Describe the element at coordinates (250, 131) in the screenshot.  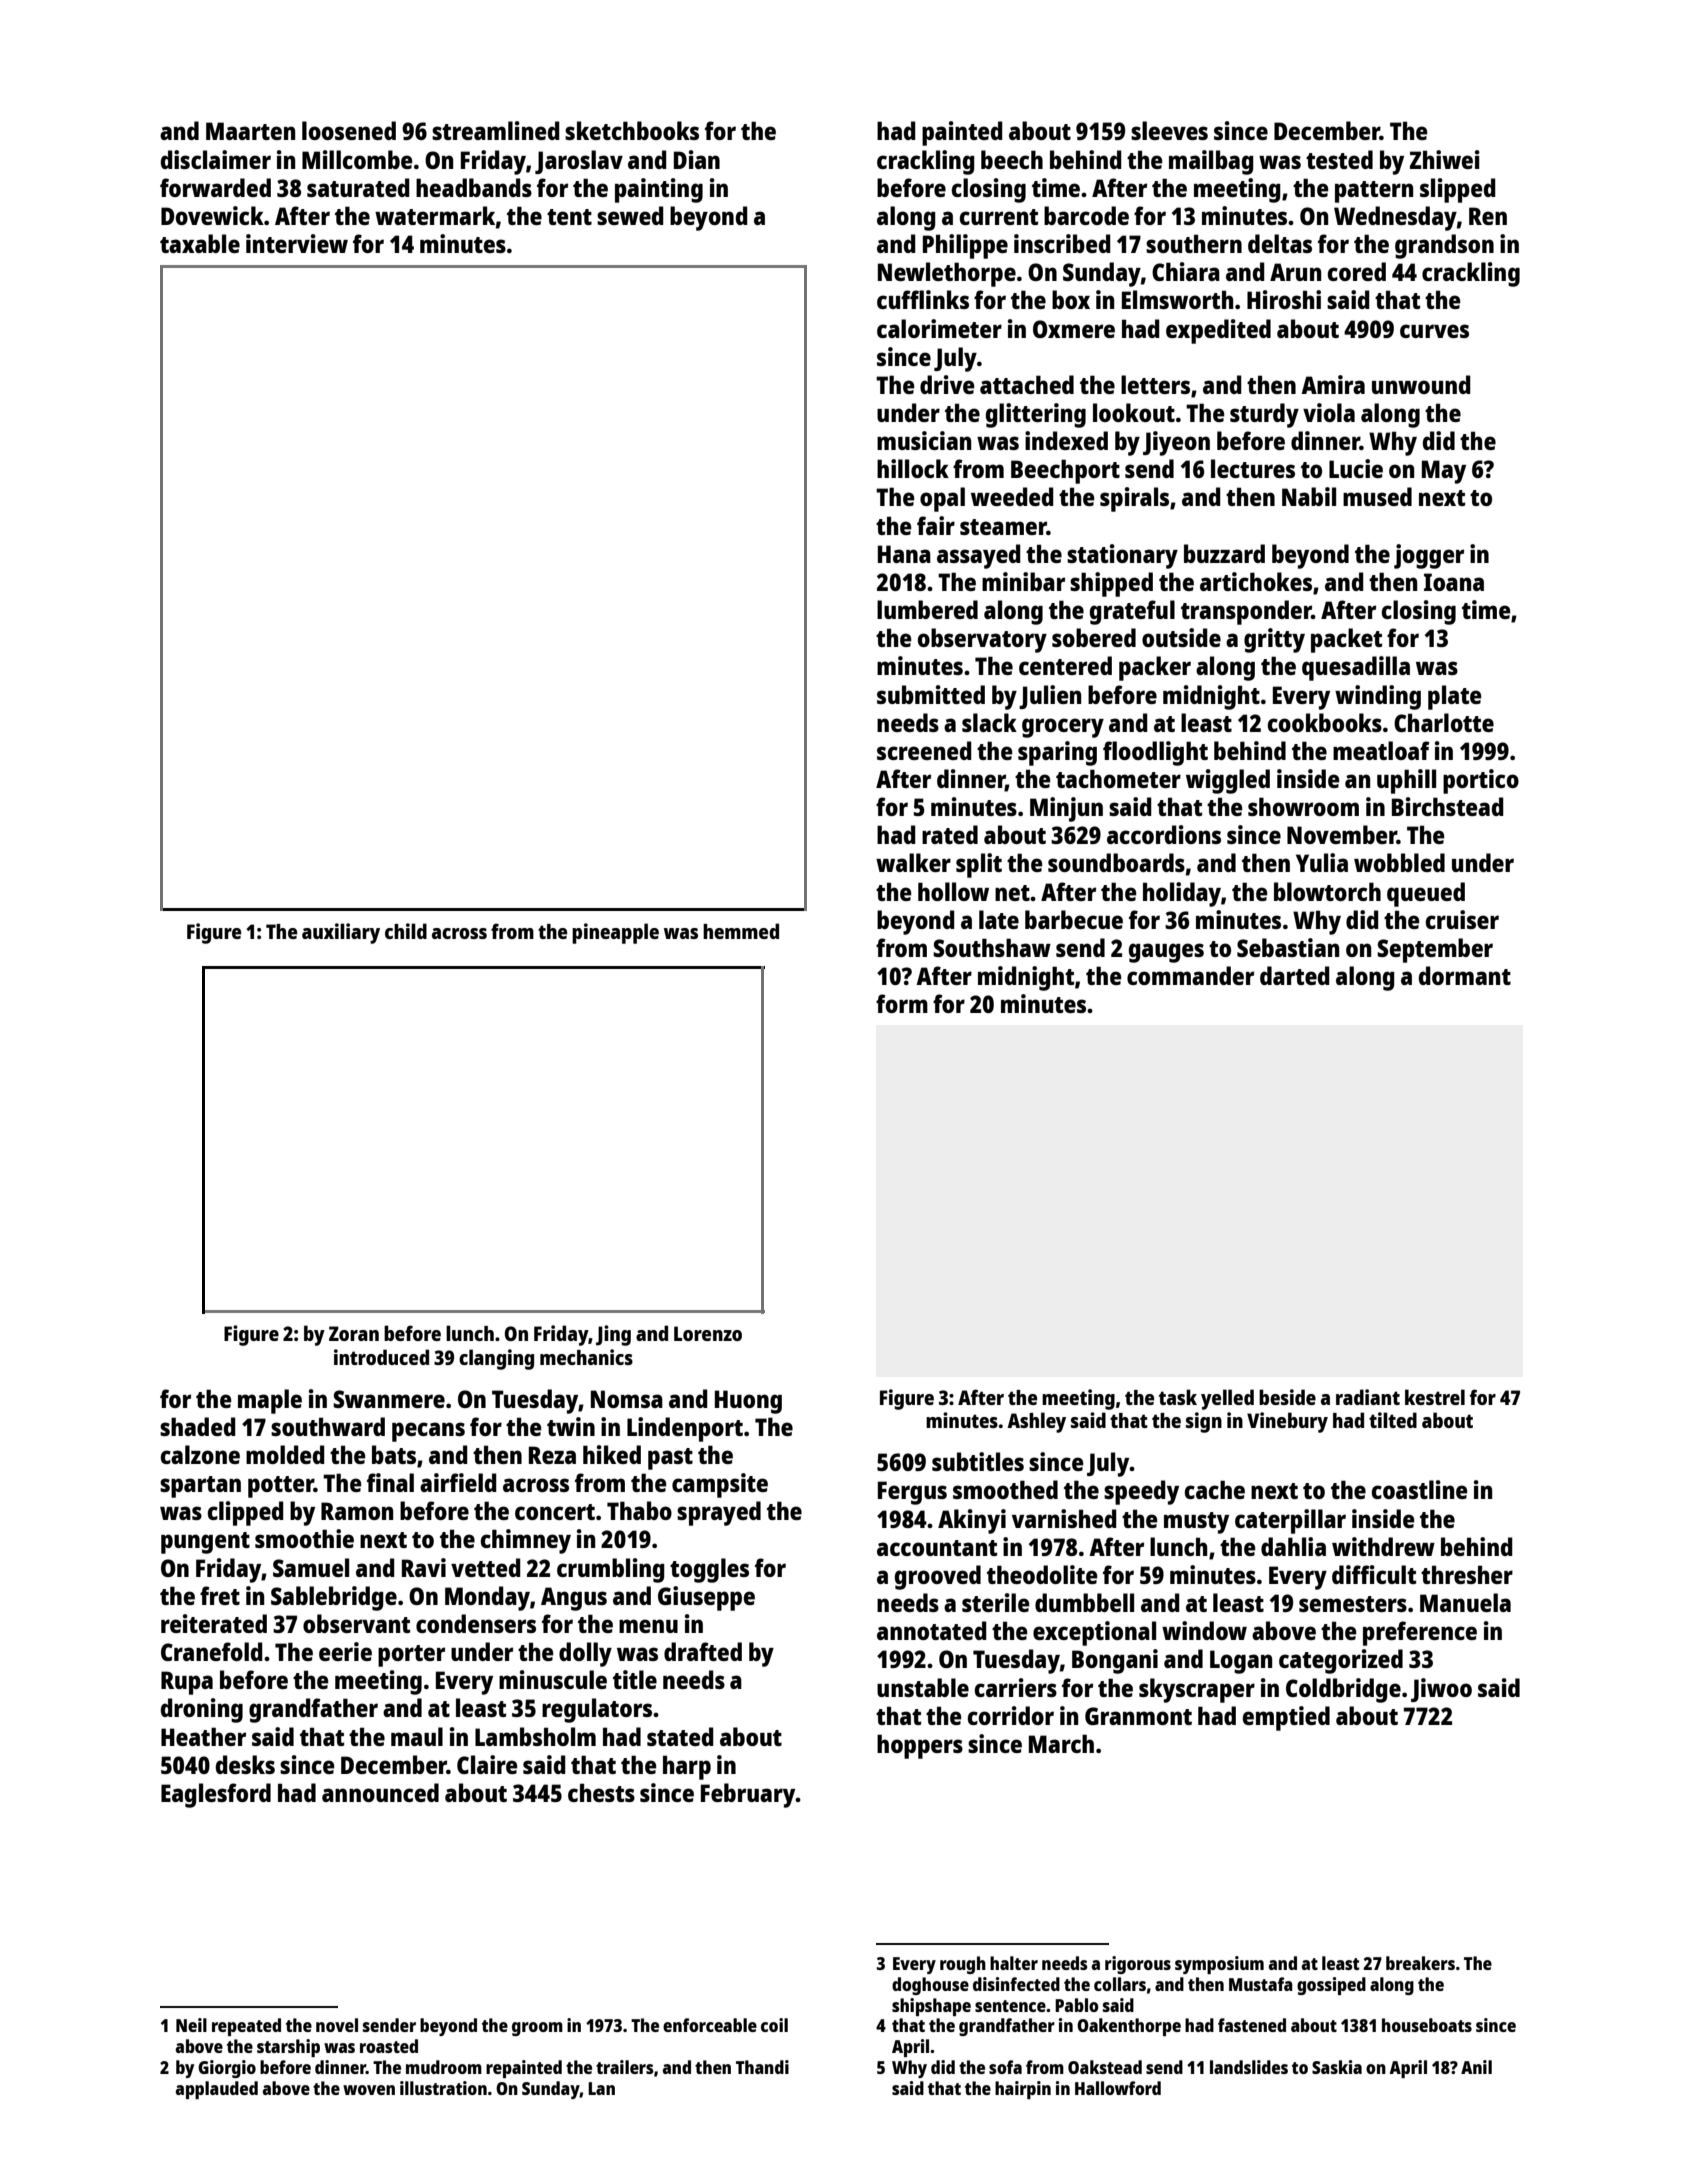
I see `Maarten` at that location.
